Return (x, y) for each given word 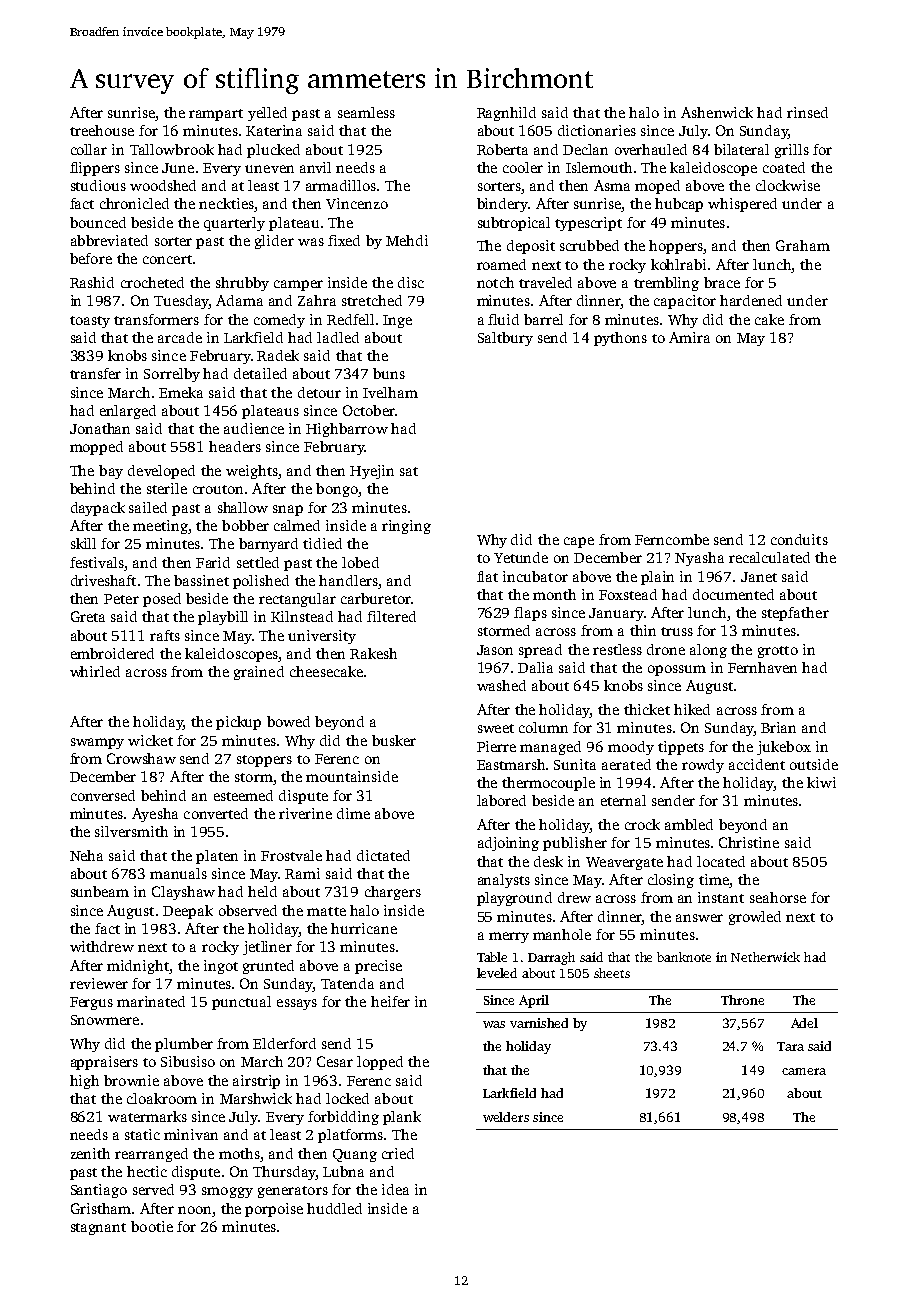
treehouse (102, 130)
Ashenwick (717, 112)
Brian (778, 727)
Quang (355, 1155)
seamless (366, 112)
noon (194, 1210)
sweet (496, 728)
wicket (150, 740)
